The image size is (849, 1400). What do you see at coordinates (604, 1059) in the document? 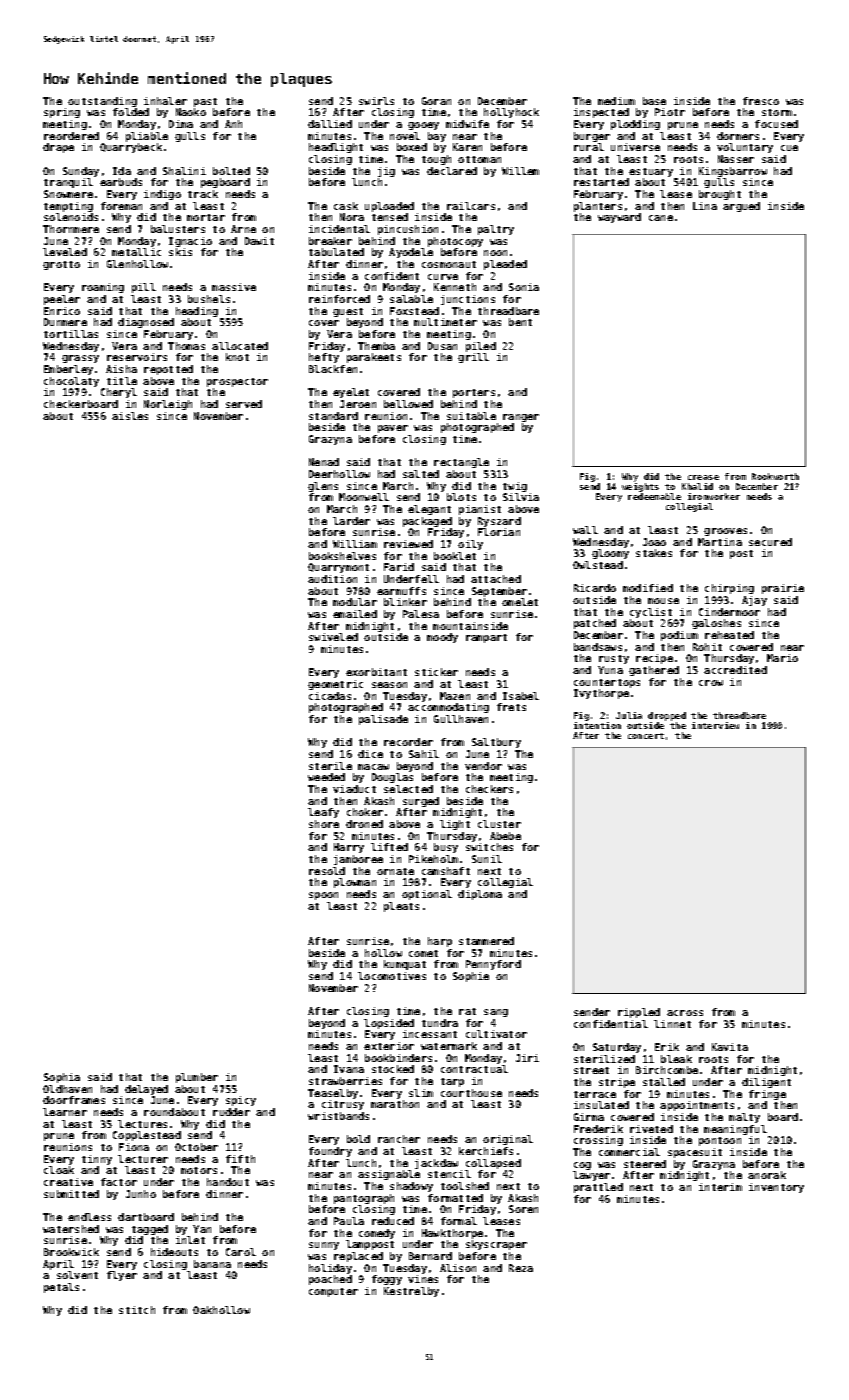
I see `sterilized` at bounding box center [604, 1059].
